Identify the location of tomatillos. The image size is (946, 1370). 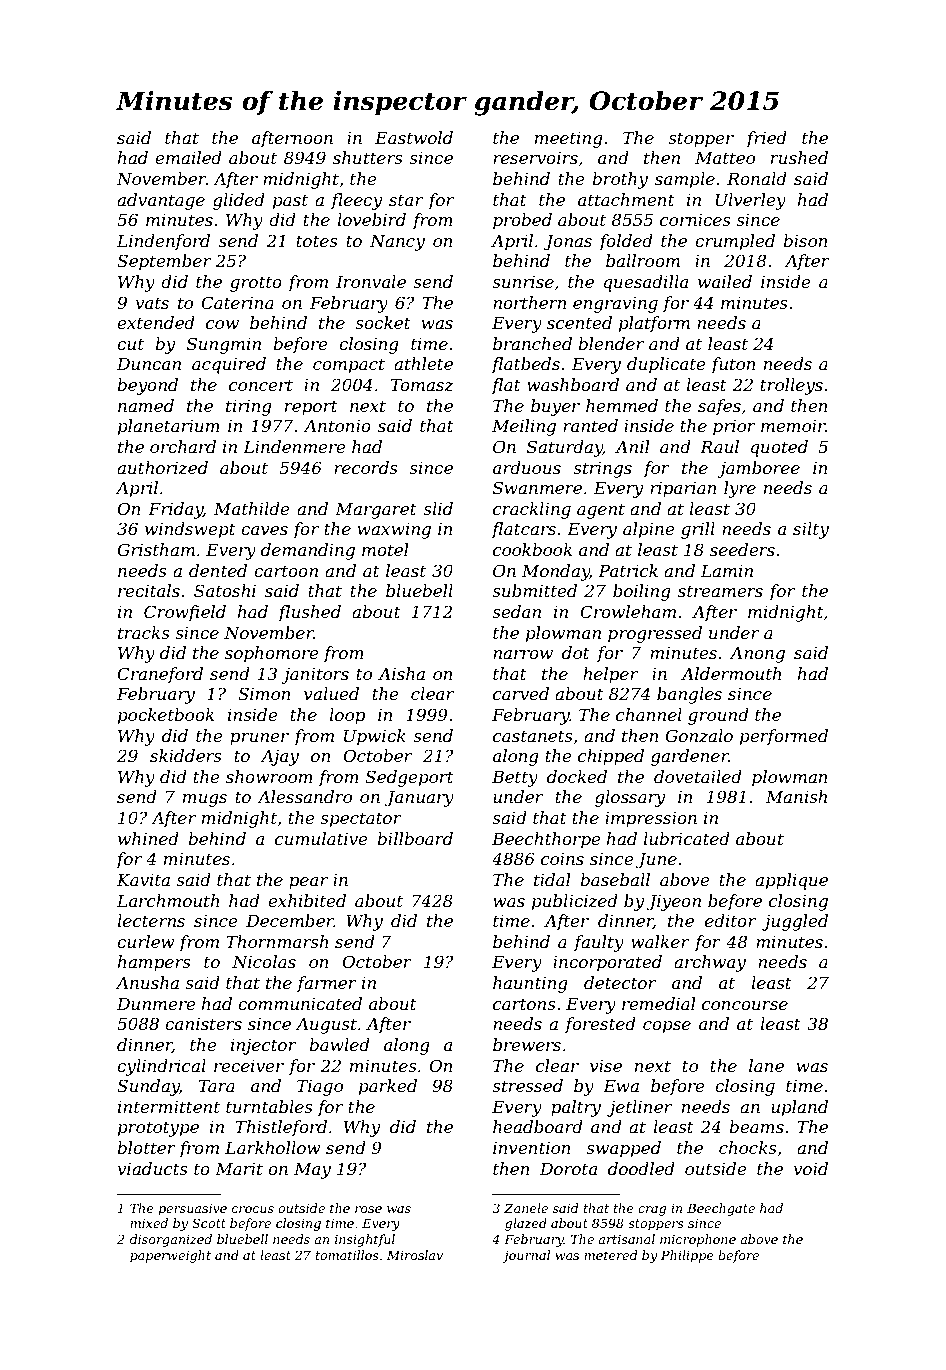
(347, 1255).
